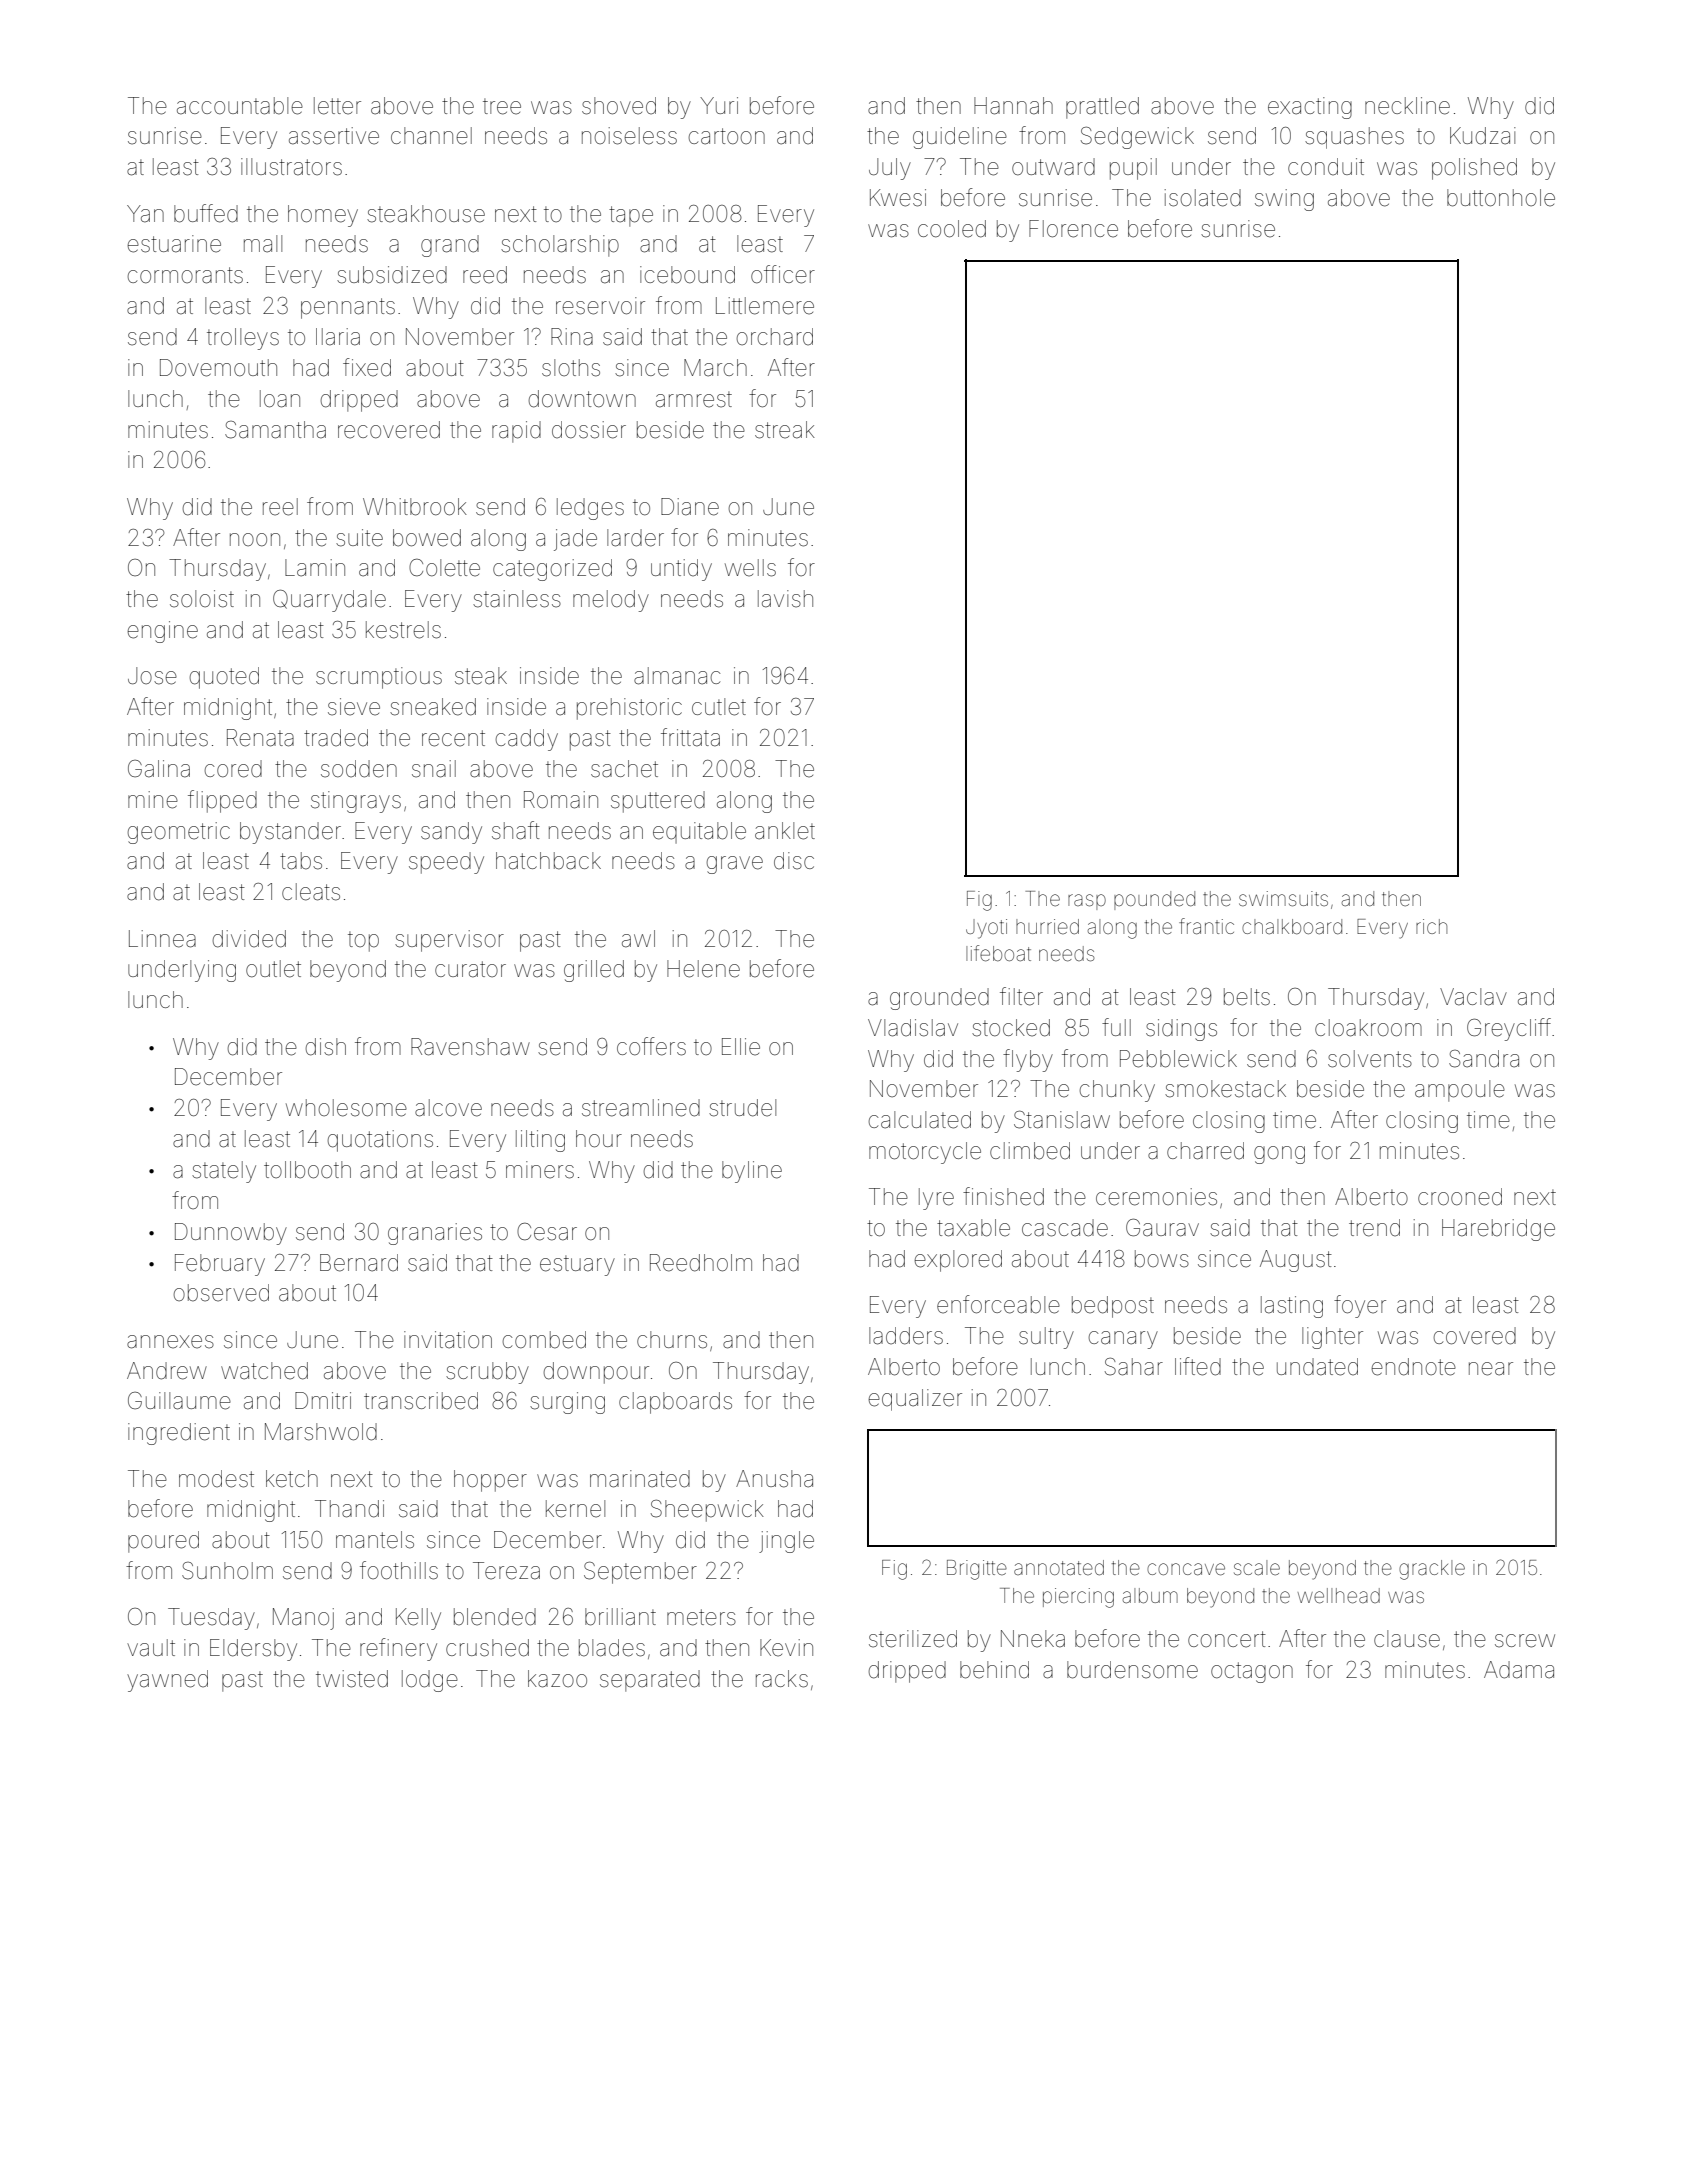 This screenshot has width=1683, height=2178. I want to click on neckline, so click(1407, 106).
